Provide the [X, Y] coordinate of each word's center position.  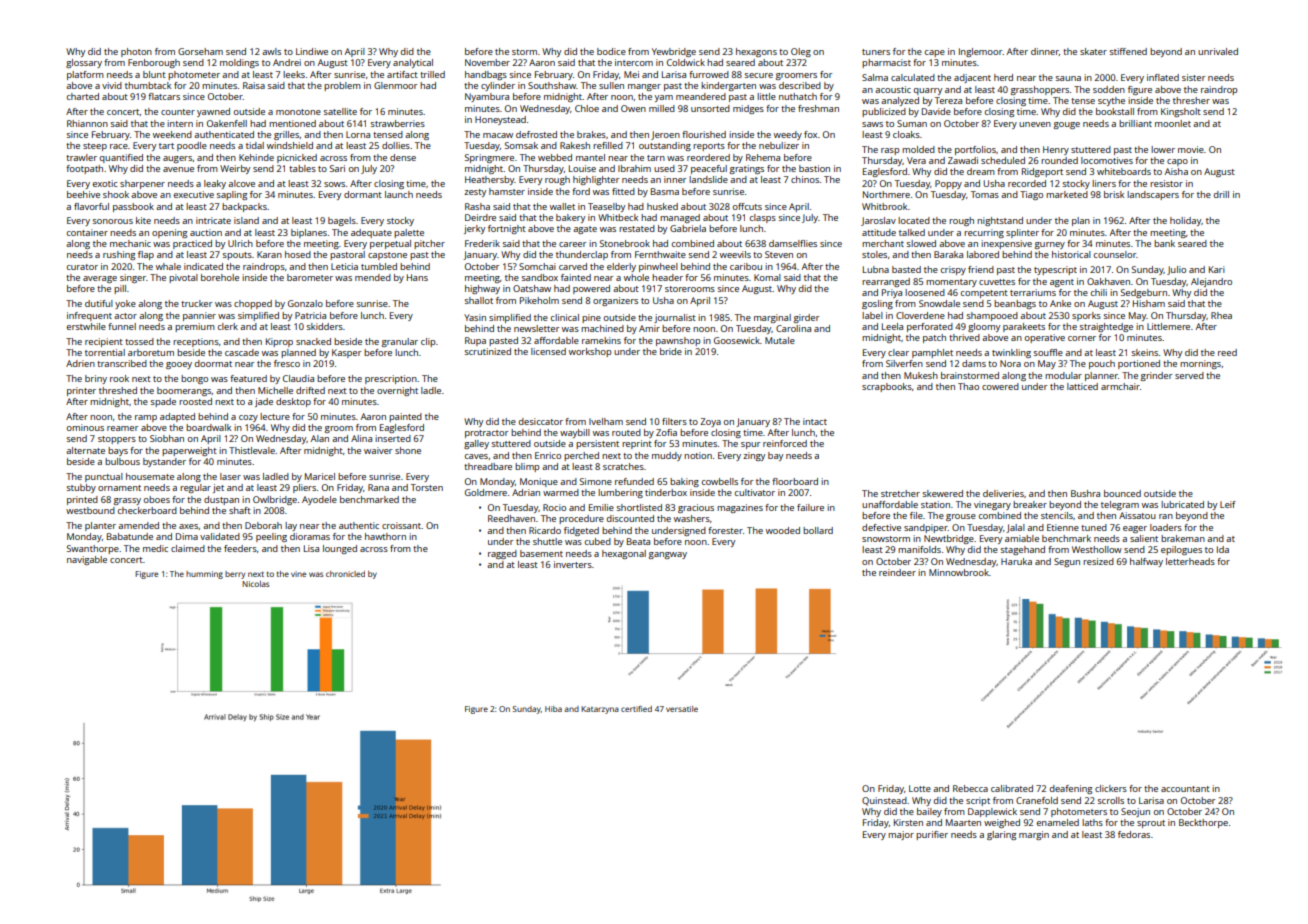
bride [671, 351]
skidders [325, 326]
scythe [1111, 101]
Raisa [254, 85]
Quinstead [884, 801]
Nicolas [255, 584]
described [800, 85]
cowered [1000, 386]
